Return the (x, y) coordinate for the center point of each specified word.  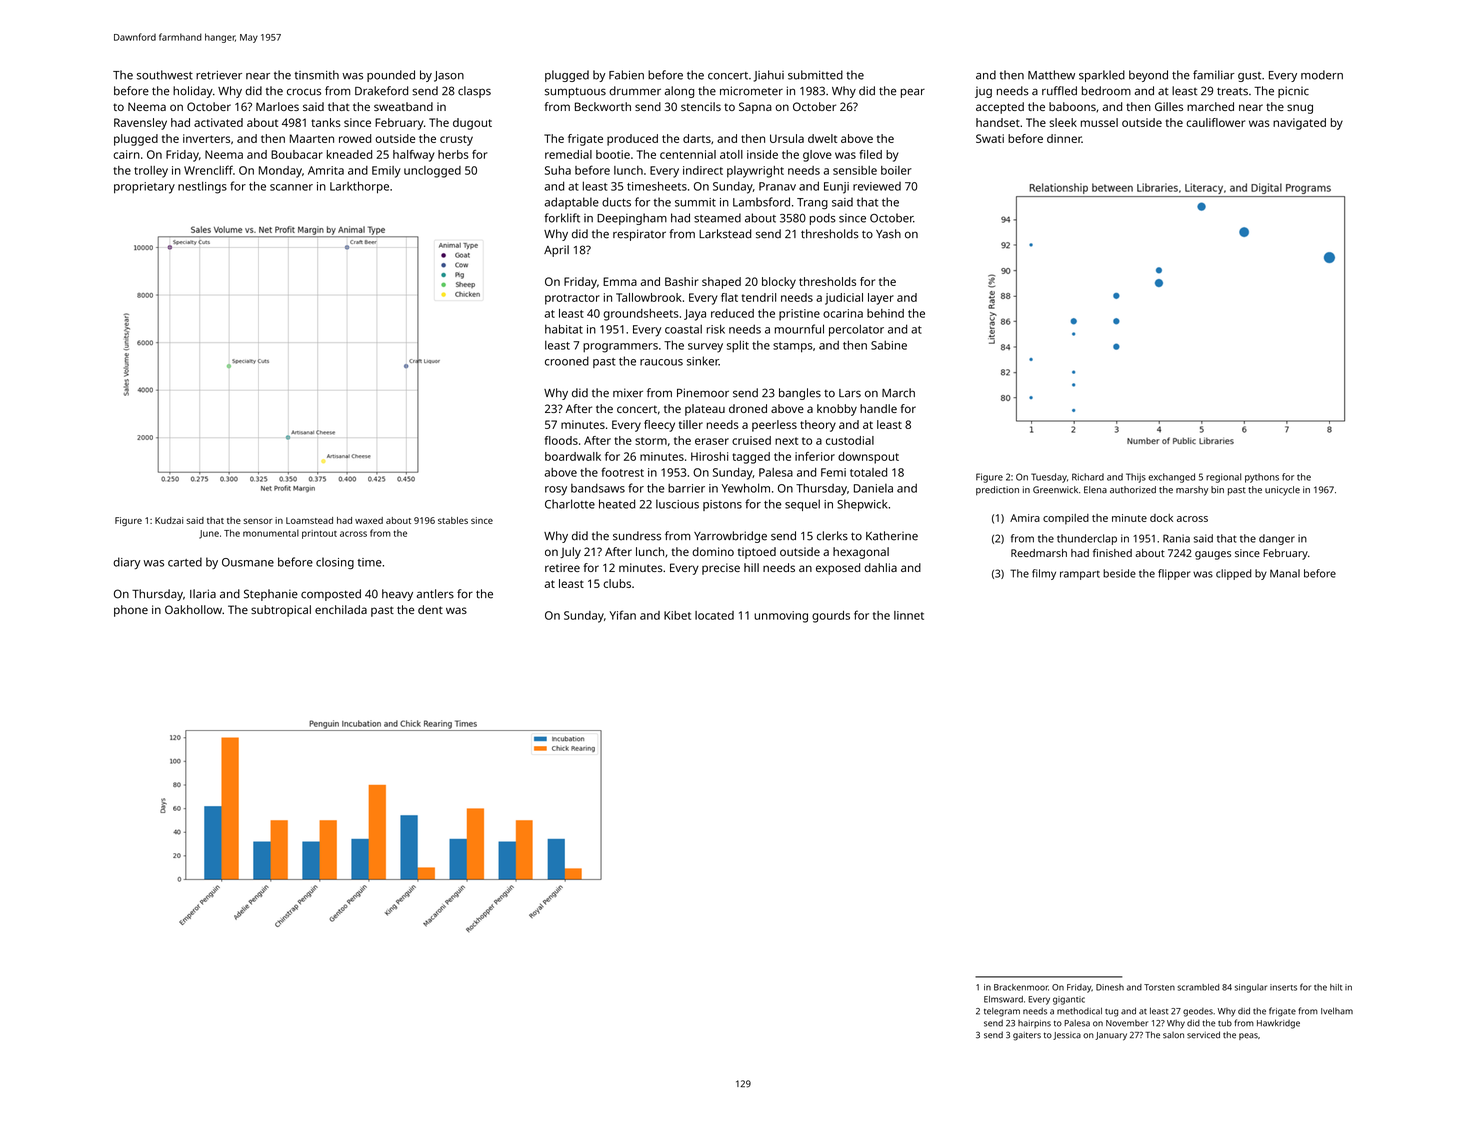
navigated (1299, 124)
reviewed (877, 186)
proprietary (144, 188)
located (714, 615)
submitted (815, 75)
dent (430, 609)
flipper (1174, 574)
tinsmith (317, 75)
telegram (1002, 1012)
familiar (1214, 75)
